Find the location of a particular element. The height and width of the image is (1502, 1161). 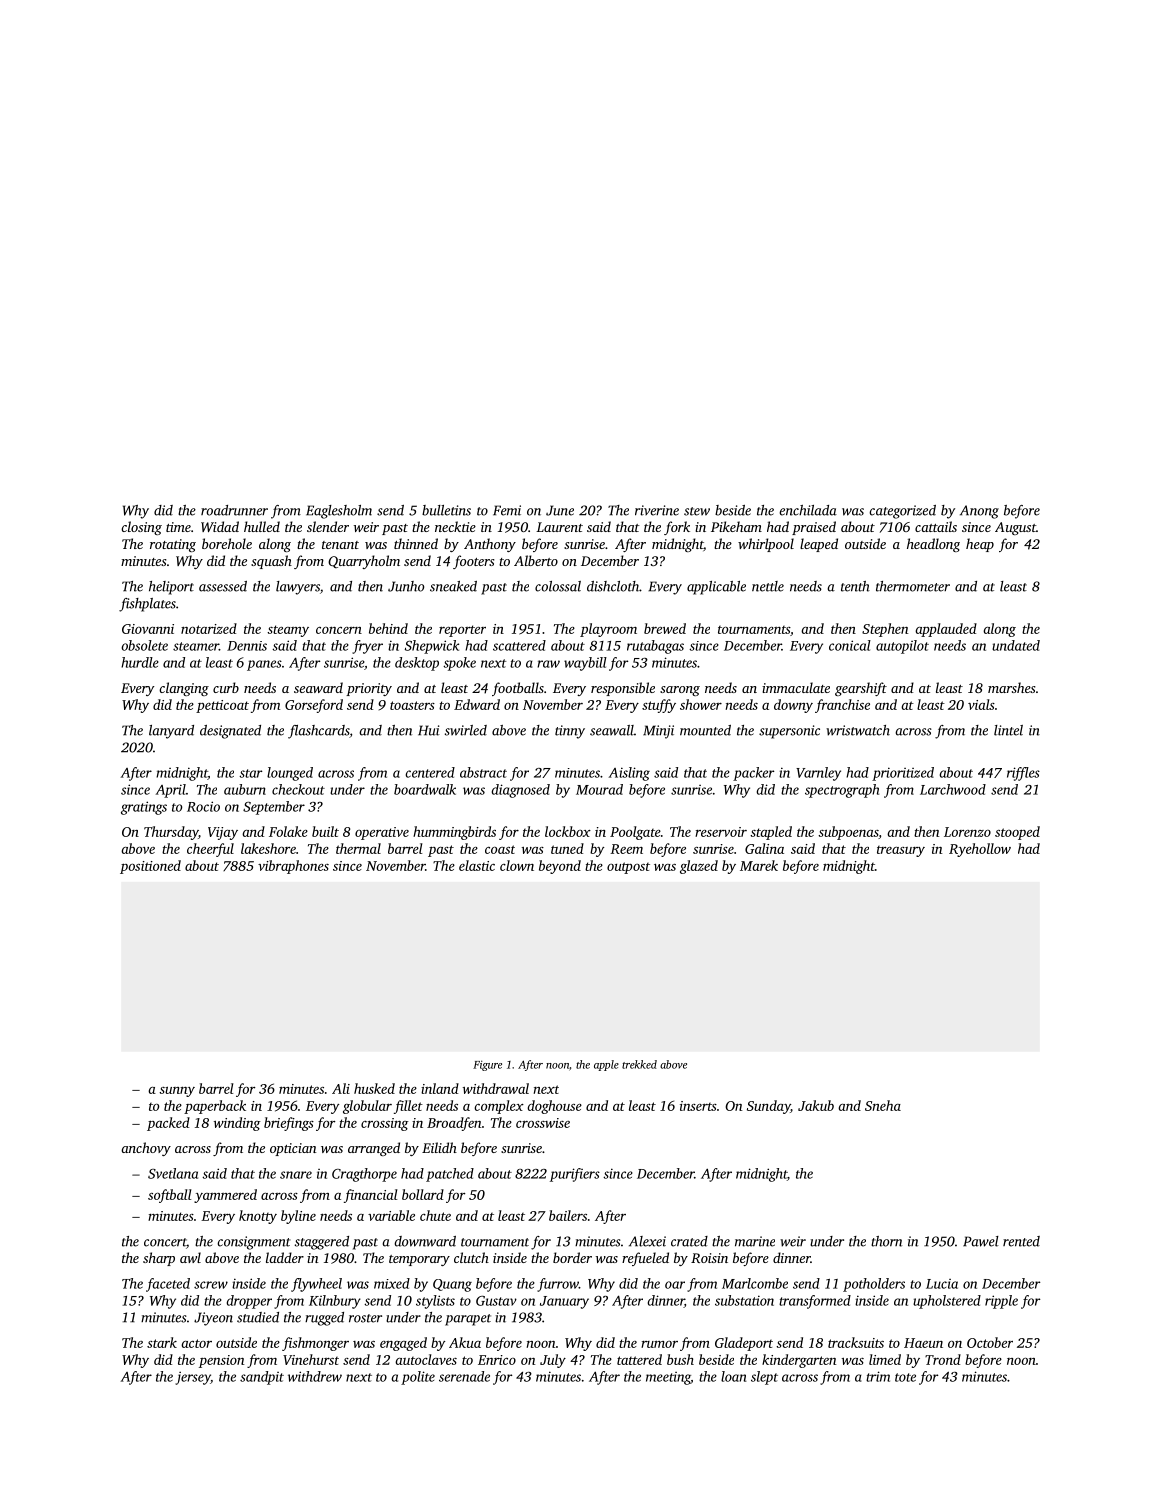

riverine is located at coordinates (657, 510).
